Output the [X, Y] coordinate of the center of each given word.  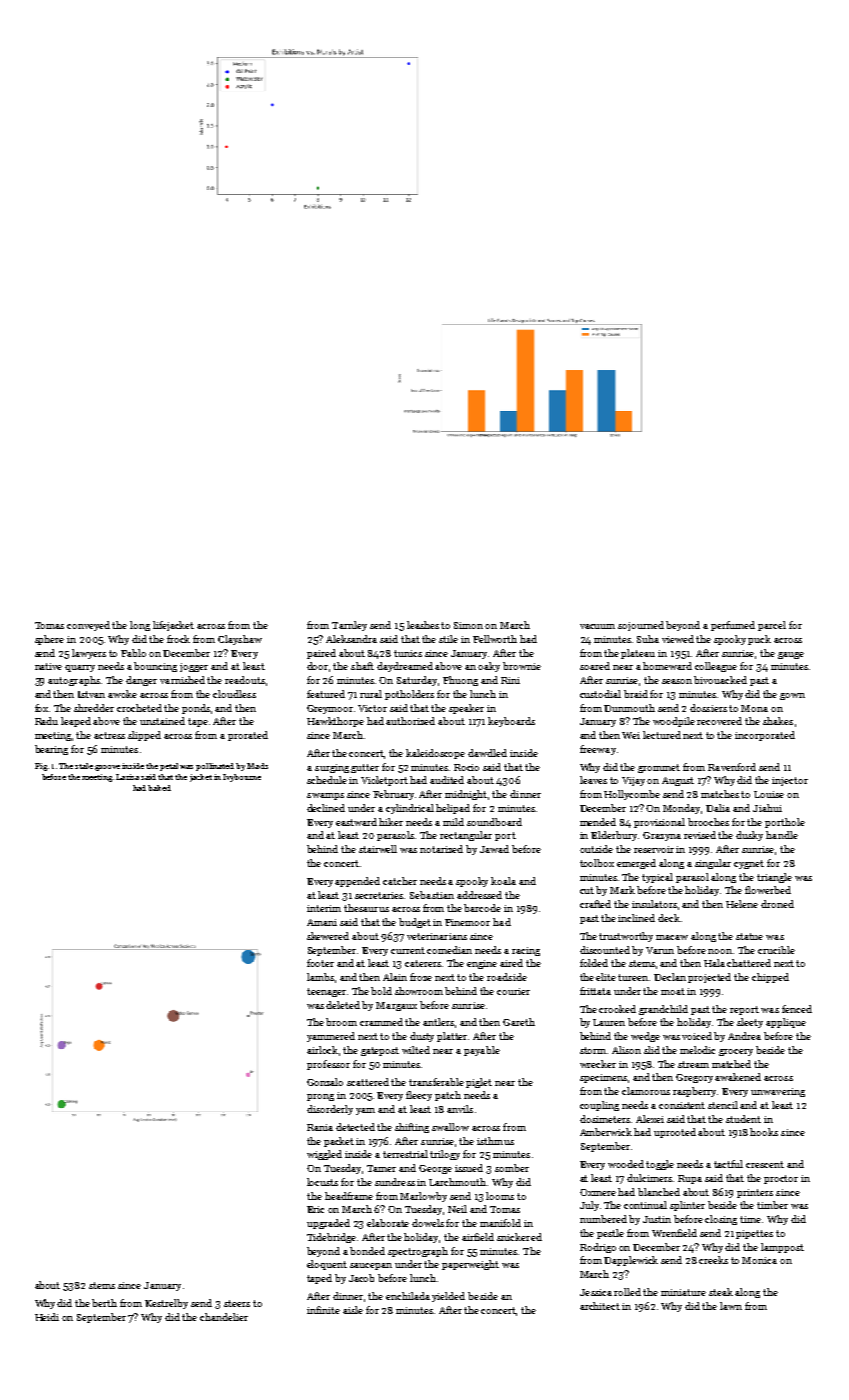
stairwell [378, 849]
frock [178, 639]
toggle [660, 1165]
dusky [749, 836]
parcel [772, 626]
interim [324, 908]
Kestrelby [166, 1304]
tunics [408, 653]
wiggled [324, 1155]
